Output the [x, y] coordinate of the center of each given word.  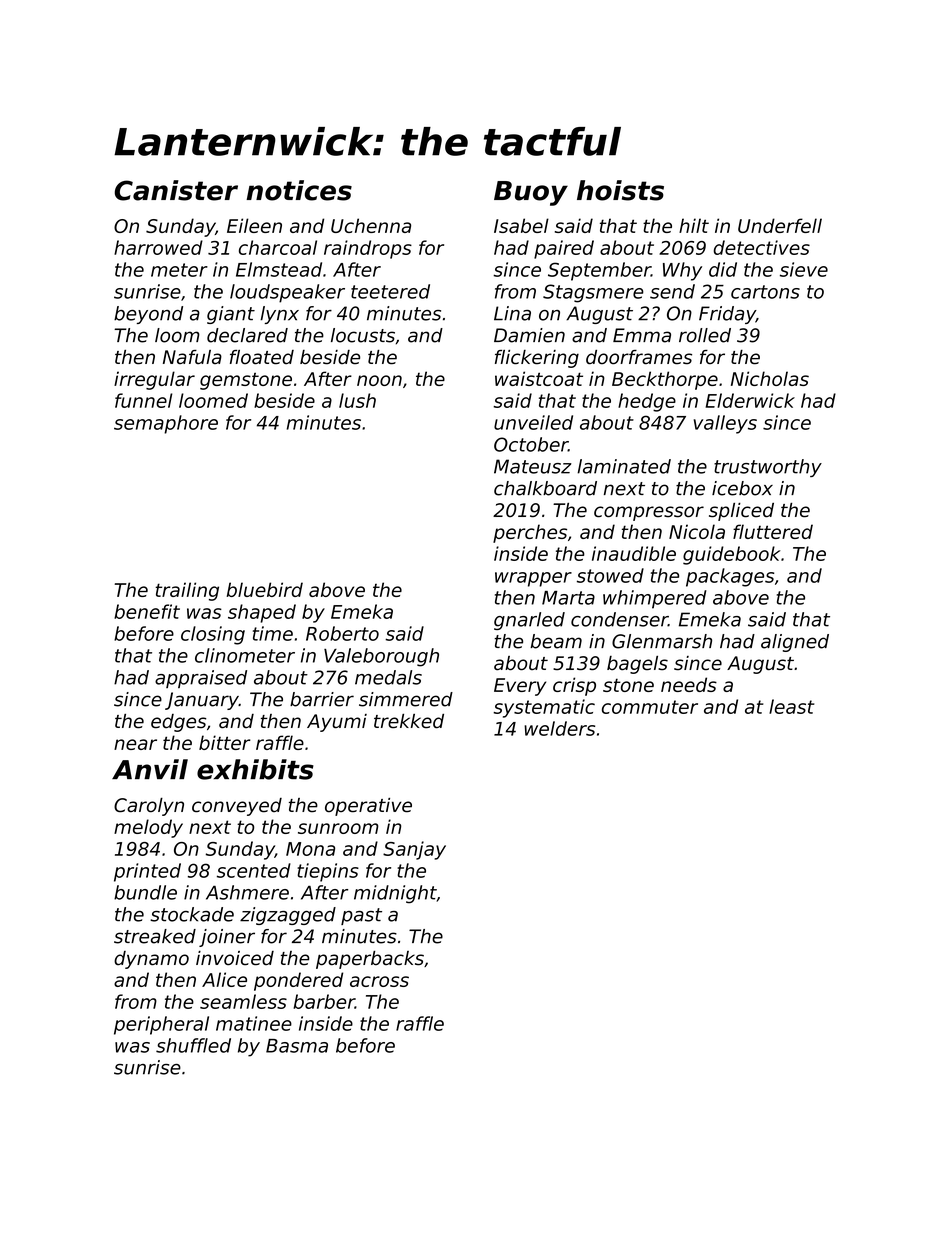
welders [559, 728]
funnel [143, 400]
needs [689, 684]
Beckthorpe [665, 380]
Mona [310, 849]
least [791, 706]
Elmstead [279, 269]
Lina [512, 313]
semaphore [166, 424]
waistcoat [539, 378]
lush [357, 400]
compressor [649, 513]
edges [178, 723]
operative [368, 807]
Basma [297, 1046]
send [672, 291]
